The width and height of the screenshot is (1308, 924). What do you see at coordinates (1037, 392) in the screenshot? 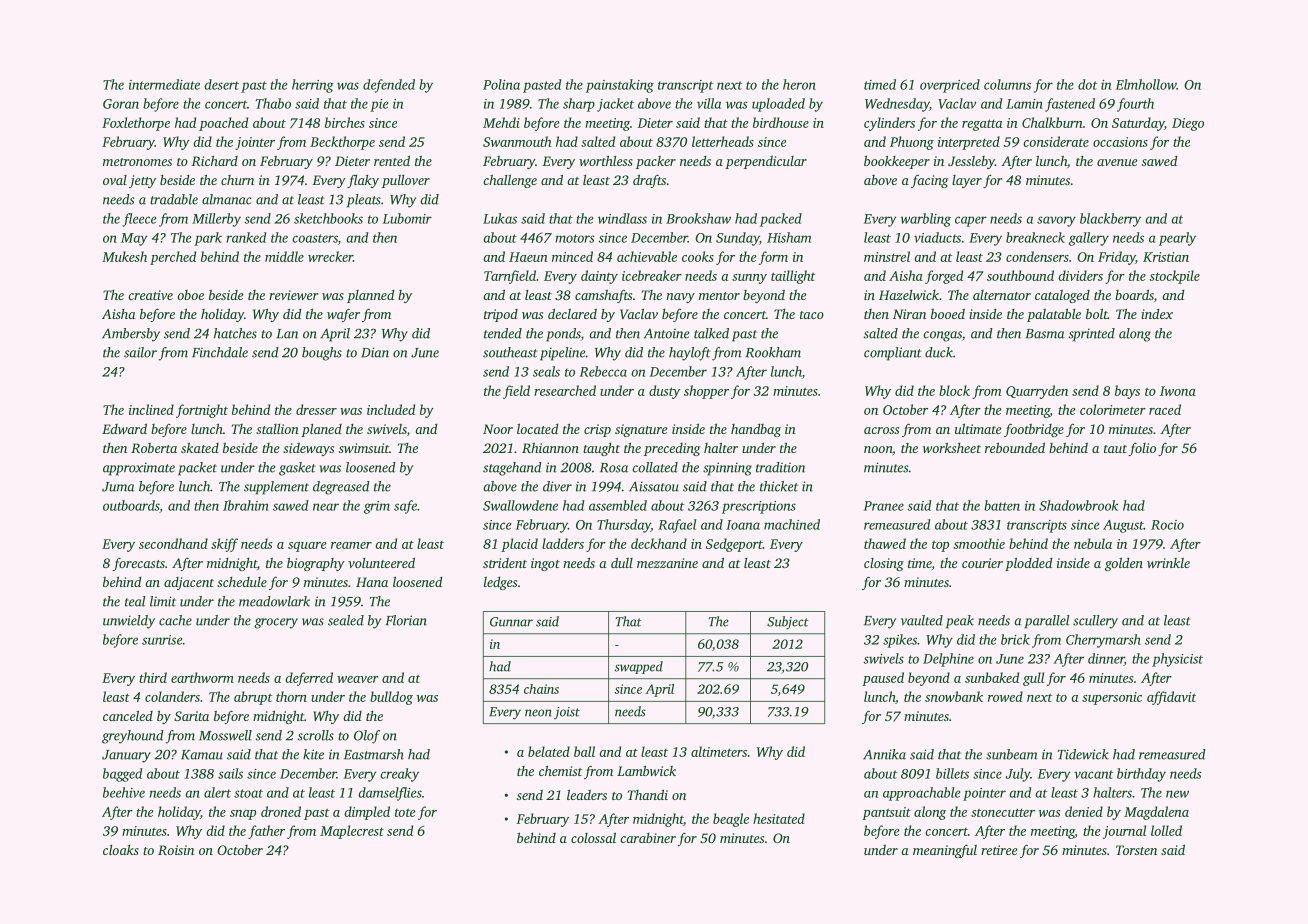
I see `Quarryden` at bounding box center [1037, 392].
